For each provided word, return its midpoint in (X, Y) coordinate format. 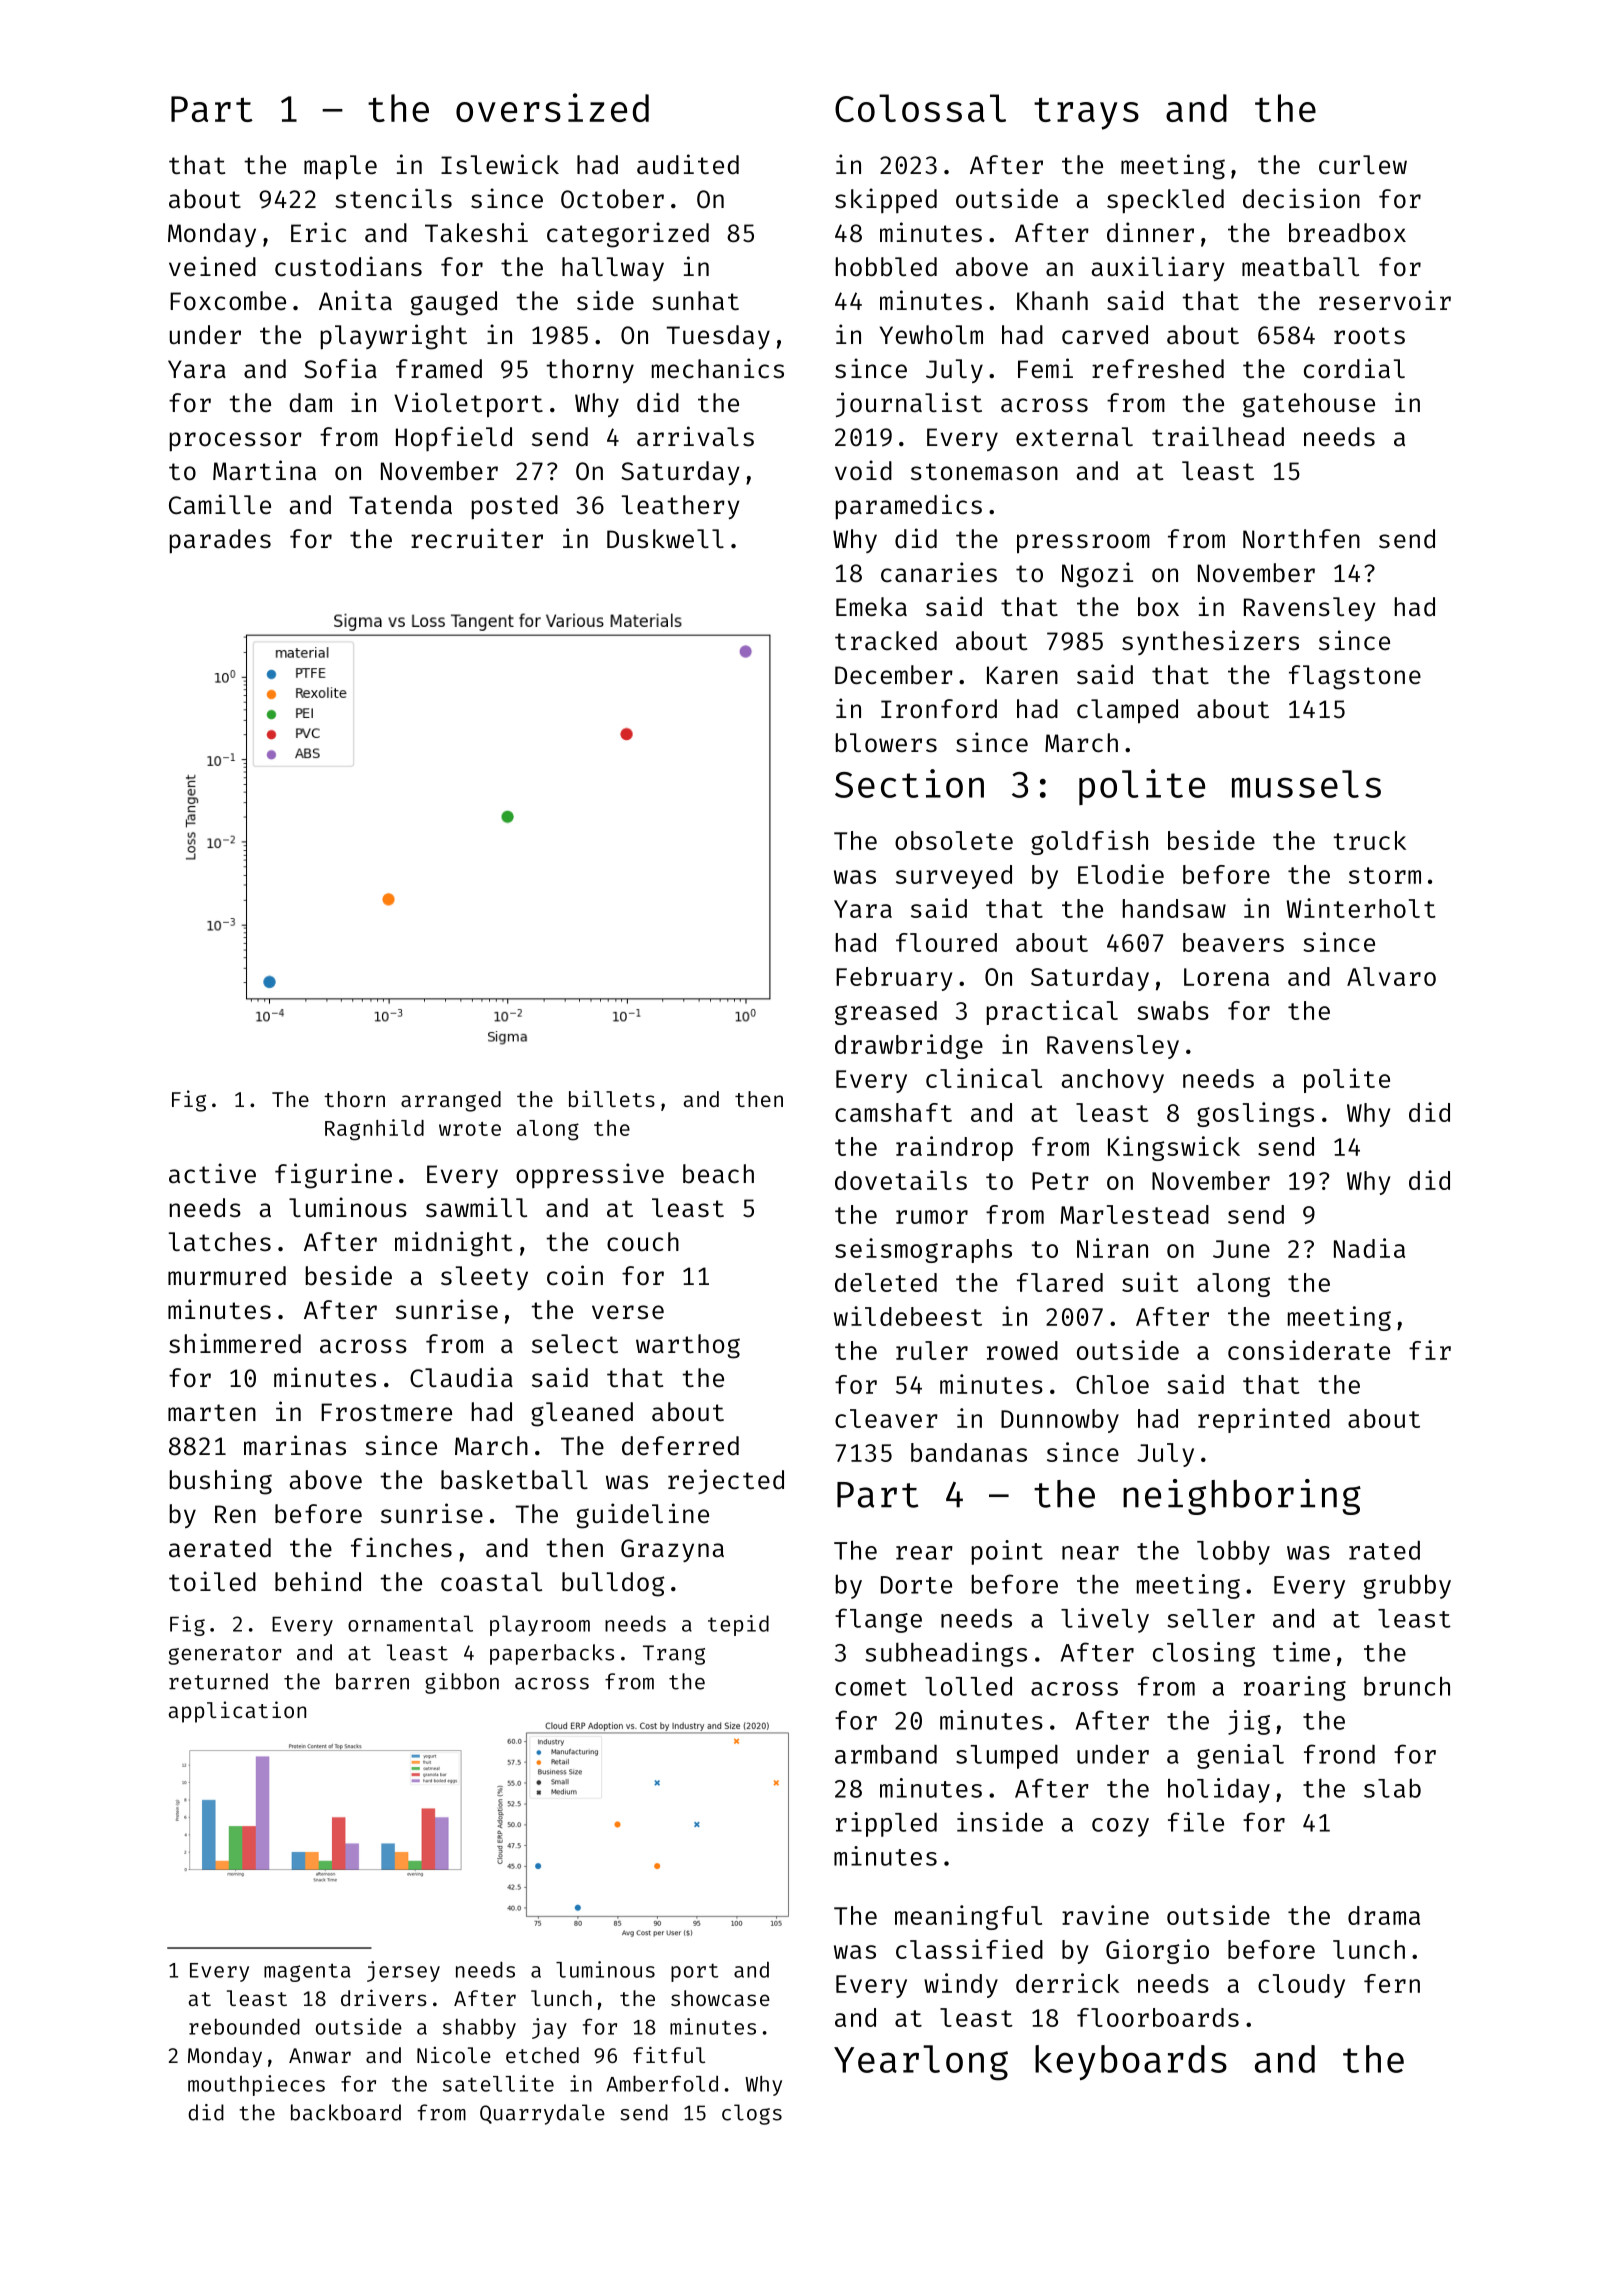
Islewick (500, 164)
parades (220, 541)
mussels (1306, 784)
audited (688, 164)
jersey (403, 1971)
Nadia (1369, 1248)
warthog (688, 1346)
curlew (1363, 165)
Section (909, 783)
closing (1204, 1654)
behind (318, 1581)
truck (1369, 840)
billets (612, 1098)
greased (886, 1013)
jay (549, 2028)
